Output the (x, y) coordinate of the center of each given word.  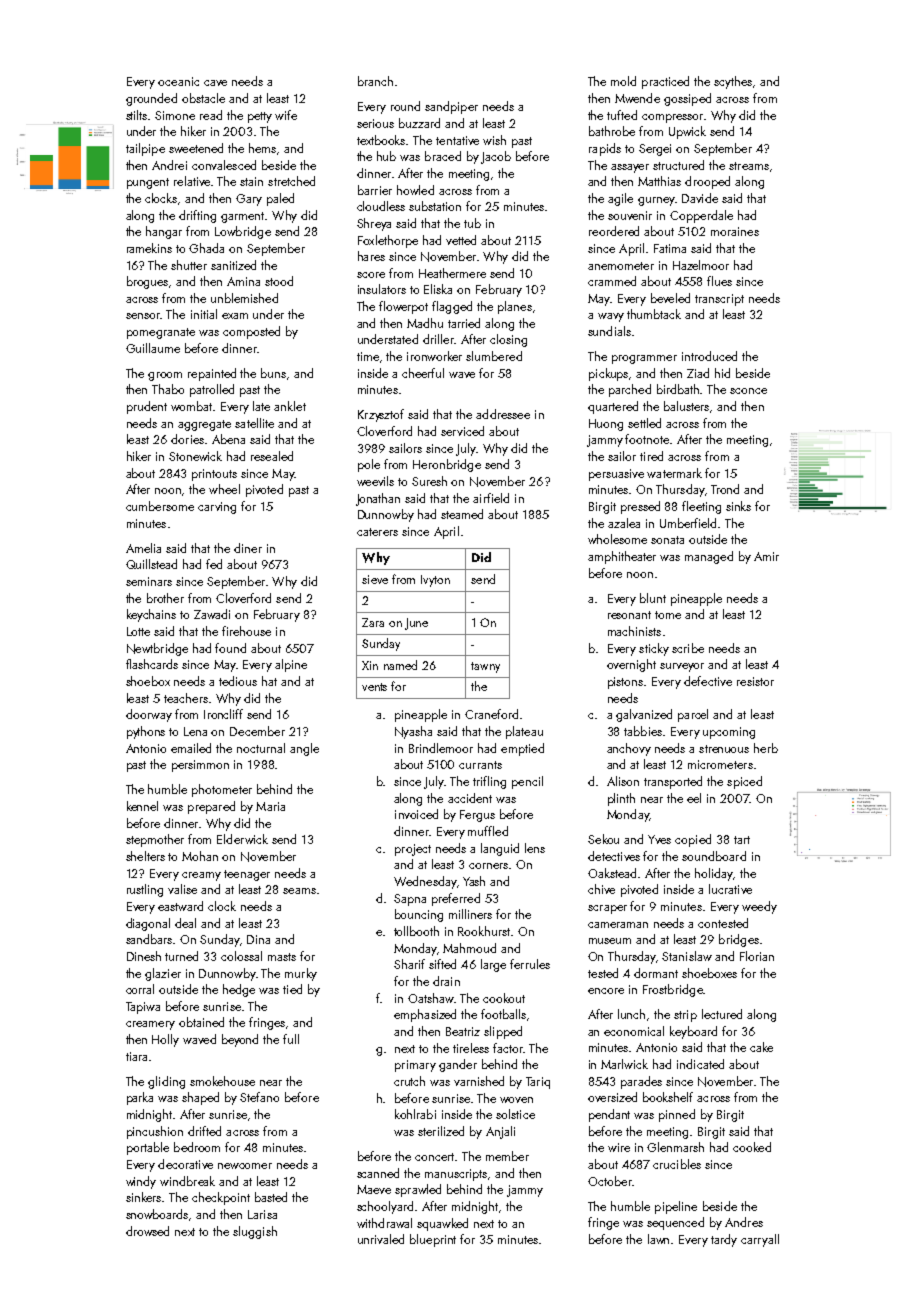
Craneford (491, 714)
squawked (442, 1224)
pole (369, 465)
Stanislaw (687, 956)
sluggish (255, 1232)
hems (262, 148)
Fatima (670, 248)
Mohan (200, 856)
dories (187, 439)
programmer (644, 359)
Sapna (410, 900)
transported (673, 782)
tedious (238, 681)
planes (515, 307)
